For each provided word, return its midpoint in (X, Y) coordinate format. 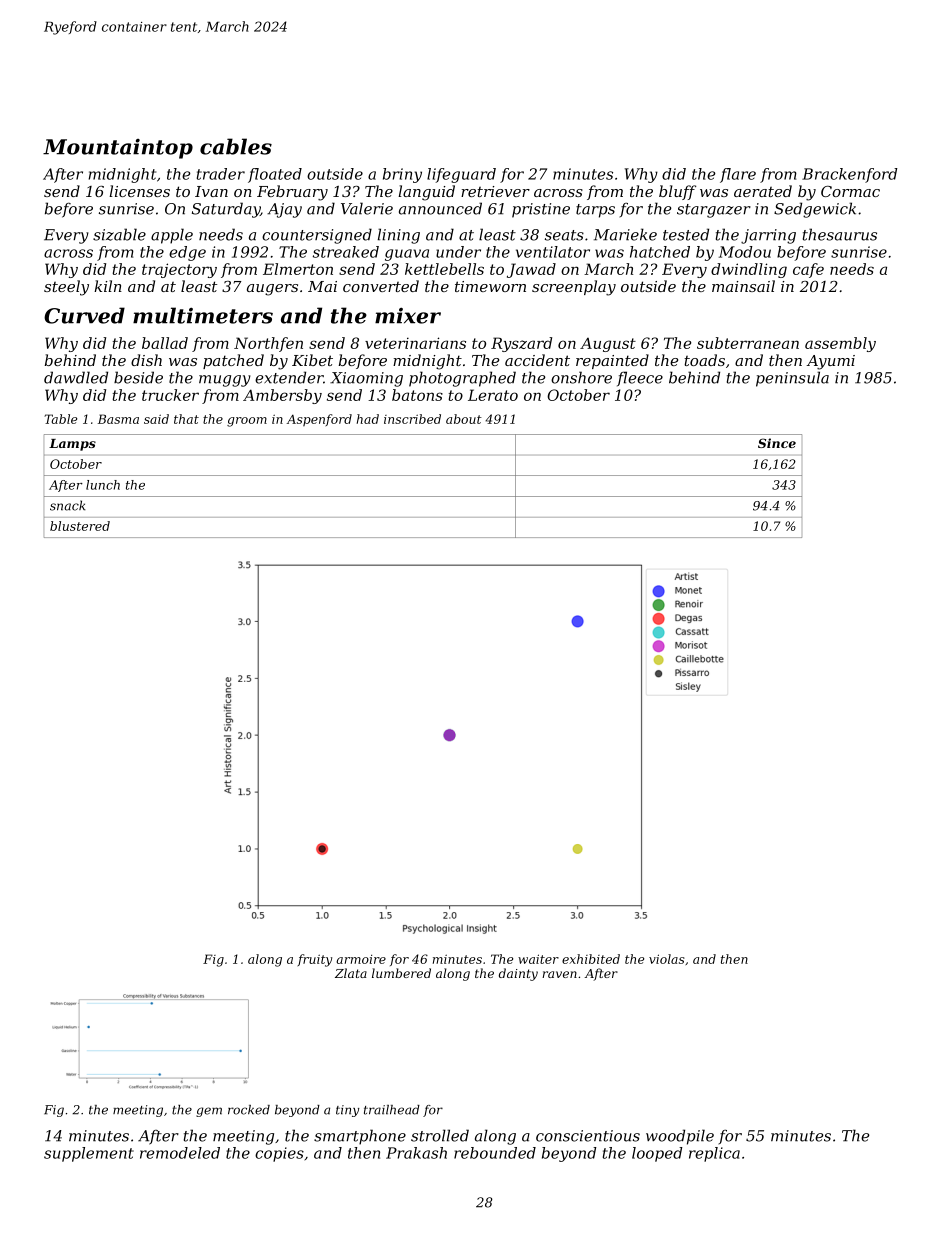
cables (236, 146)
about (464, 419)
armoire (361, 959)
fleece (640, 379)
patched (233, 361)
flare (738, 175)
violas (667, 959)
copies (279, 1154)
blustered (80, 526)
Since (777, 443)
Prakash (416, 1153)
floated (275, 175)
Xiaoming (366, 379)
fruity (315, 960)
